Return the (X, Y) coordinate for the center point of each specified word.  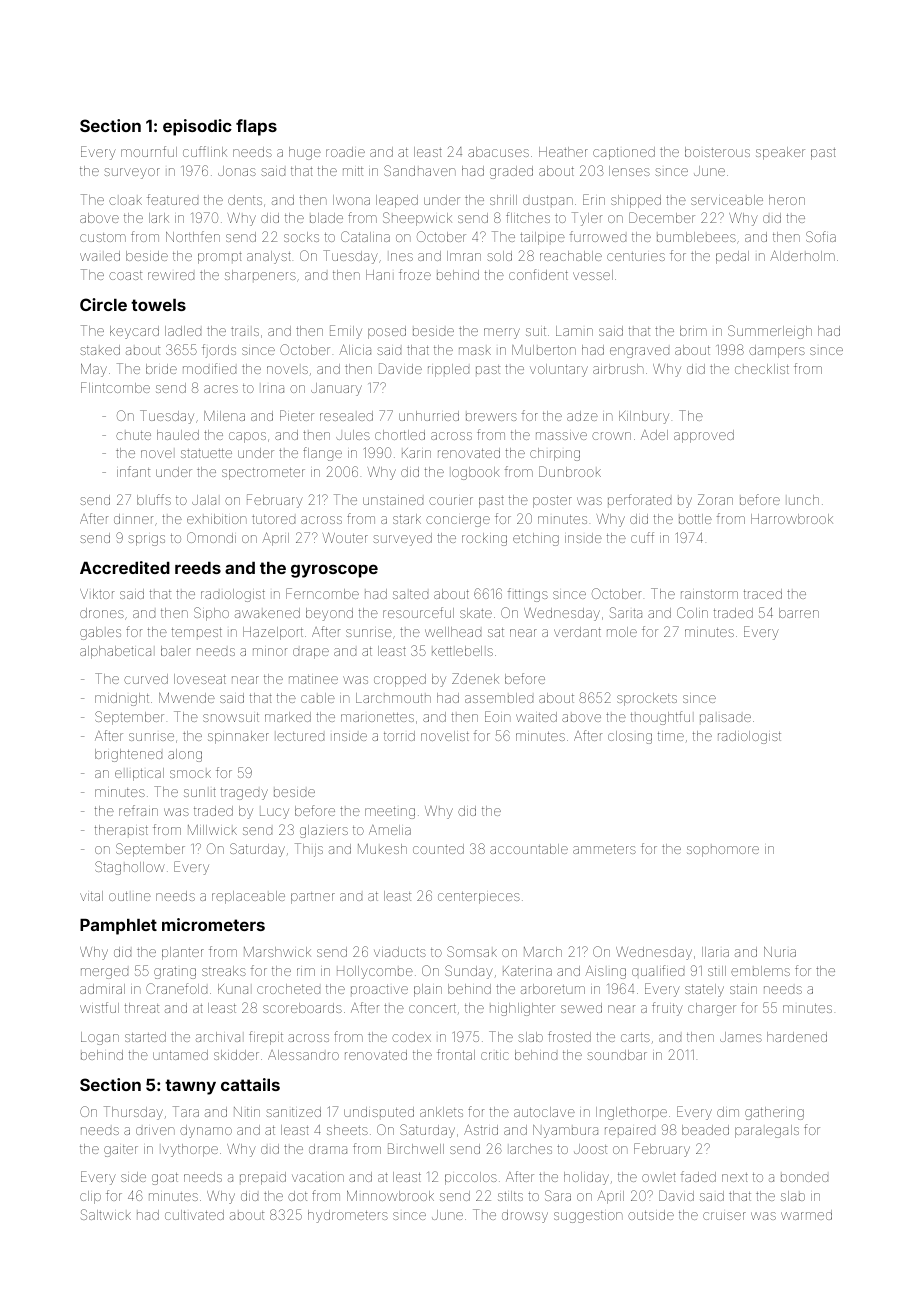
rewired (171, 276)
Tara (186, 1111)
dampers (777, 351)
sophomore (723, 851)
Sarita (626, 612)
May (94, 370)
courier (451, 501)
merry (502, 333)
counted (438, 849)
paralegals (767, 1131)
